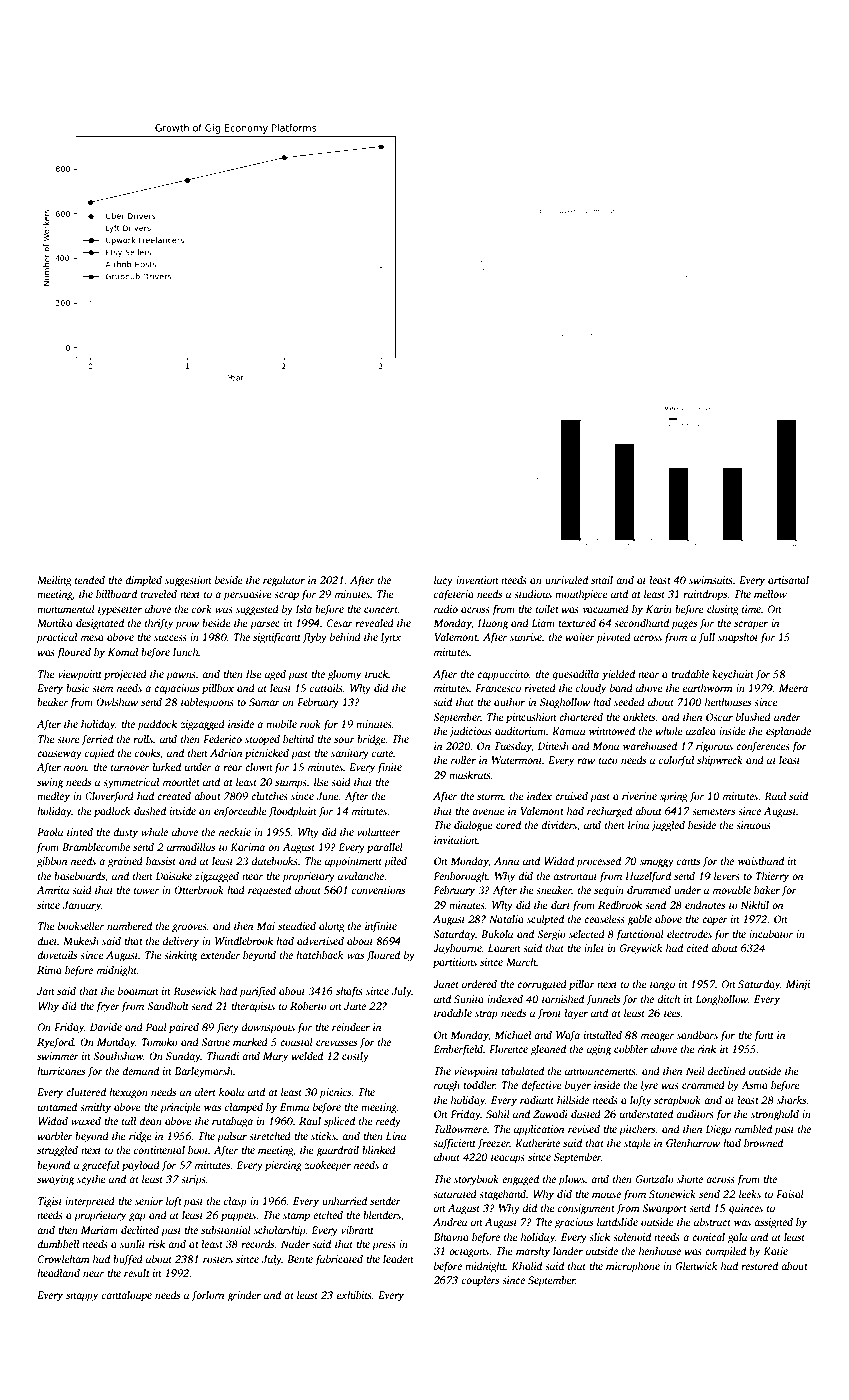 The width and height of the screenshot is (849, 1400). Describe the element at coordinates (53, 890) in the screenshot. I see `Amrita` at that location.
